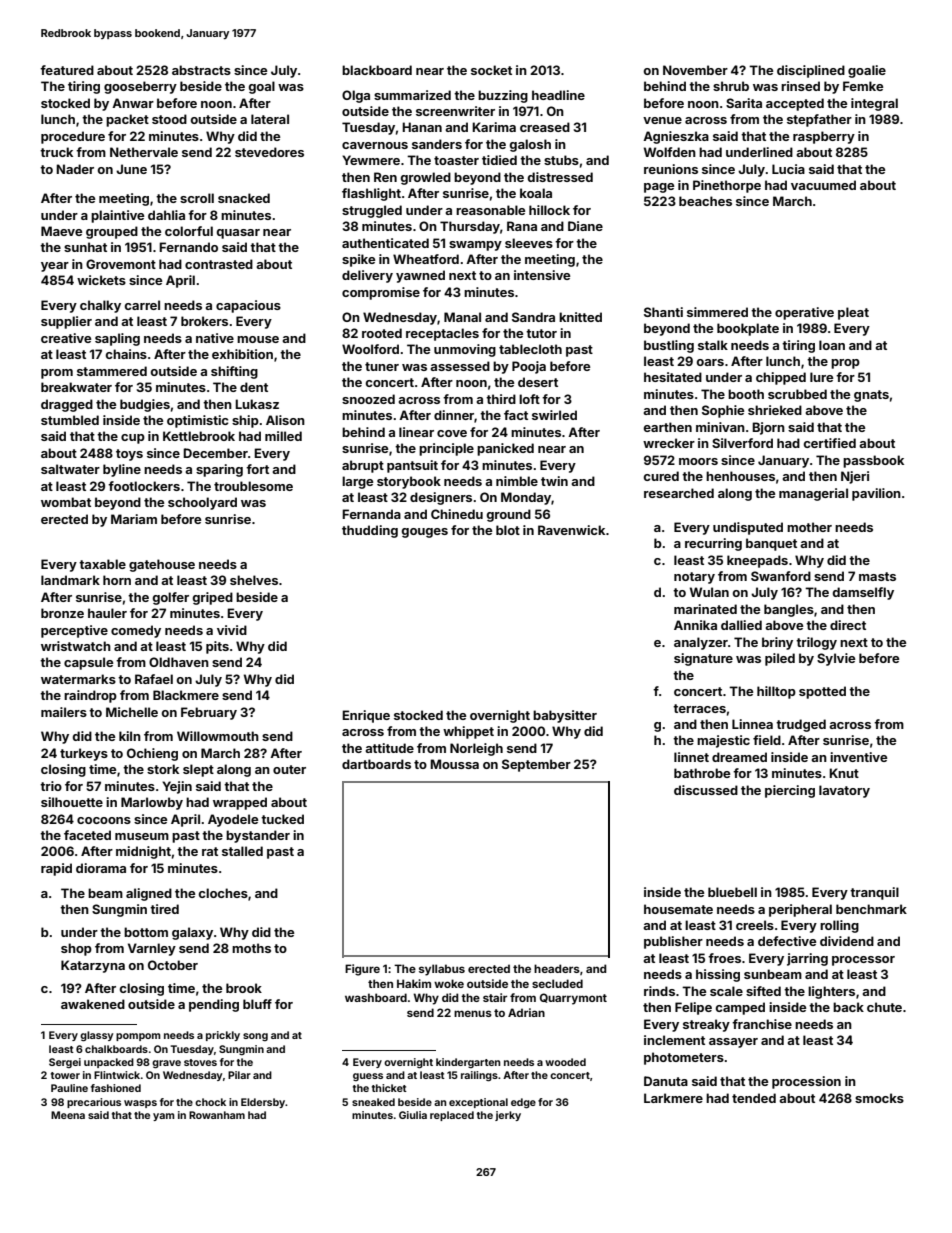 The width and height of the screenshot is (952, 1233). Describe the element at coordinates (67, 70) in the screenshot. I see `featured` at that location.
